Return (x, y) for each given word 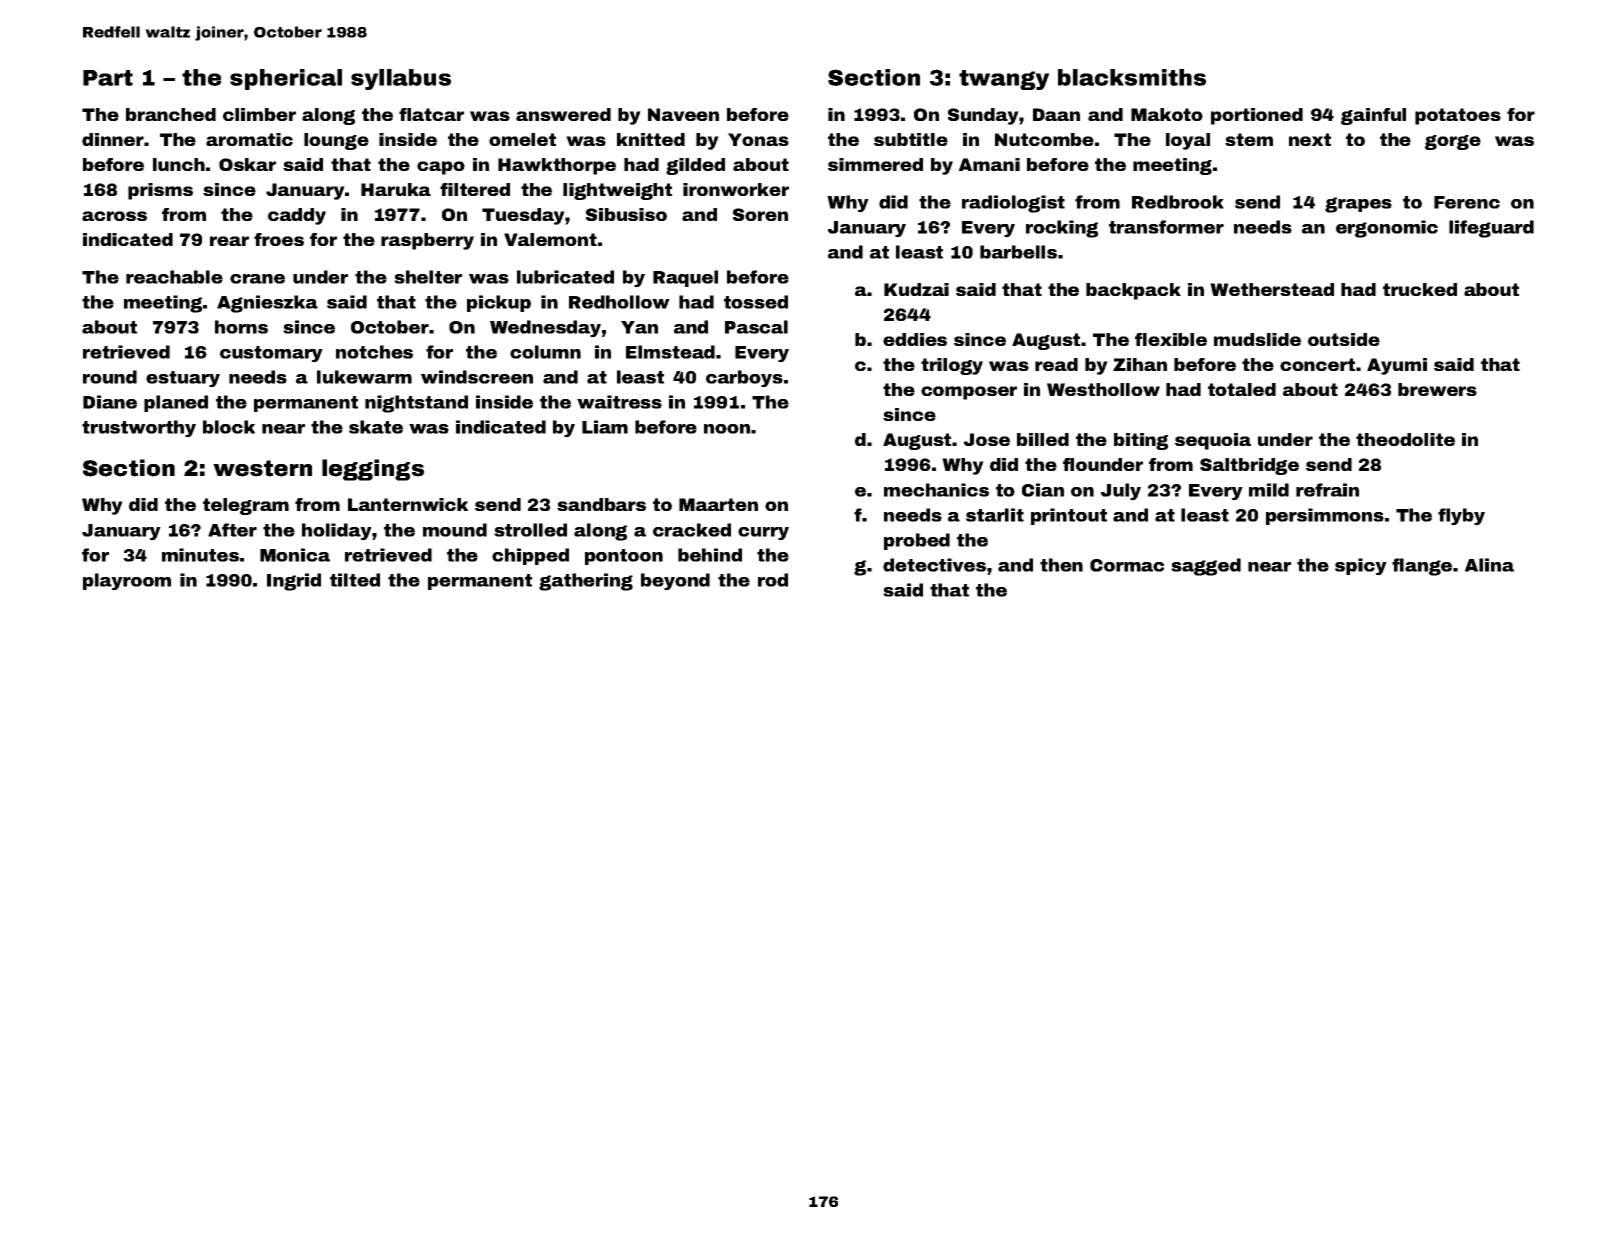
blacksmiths (1132, 77)
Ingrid (294, 582)
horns (241, 327)
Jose (987, 439)
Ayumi (1397, 366)
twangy (1004, 80)
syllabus (401, 79)
